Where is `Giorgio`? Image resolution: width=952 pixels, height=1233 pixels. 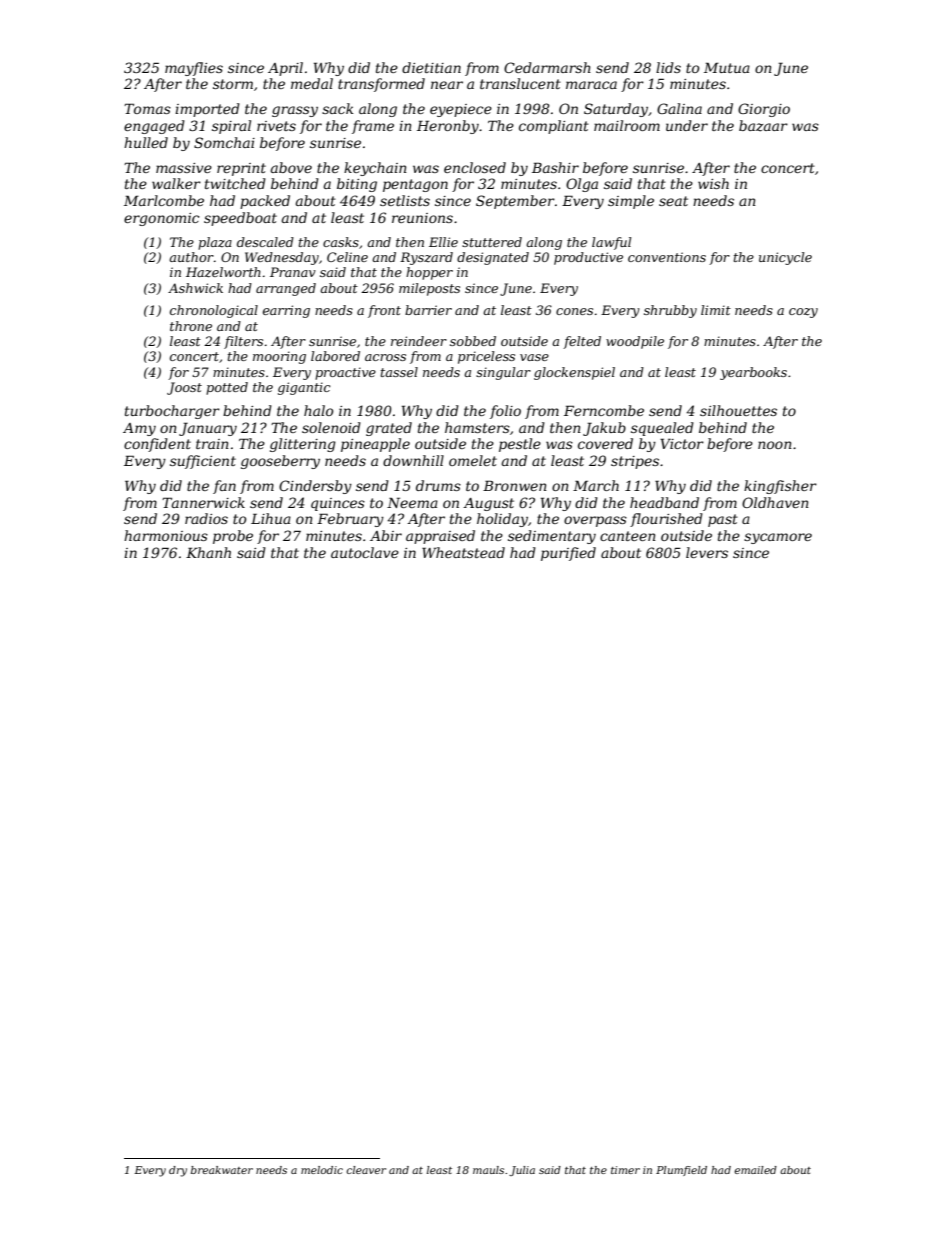
Giorgio is located at coordinates (764, 110).
